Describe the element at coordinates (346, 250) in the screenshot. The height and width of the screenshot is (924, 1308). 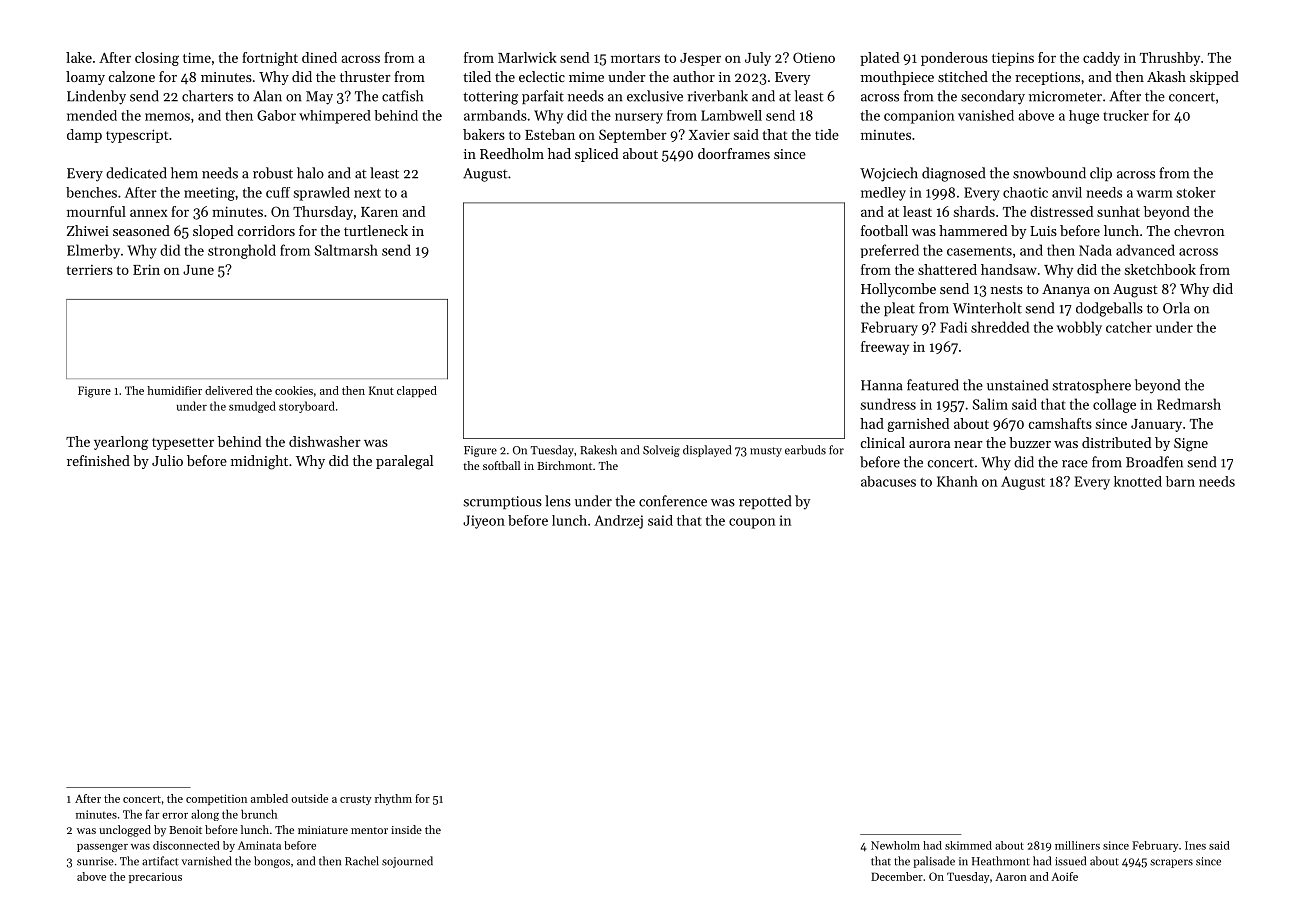
I see `Saltmarsh` at that location.
